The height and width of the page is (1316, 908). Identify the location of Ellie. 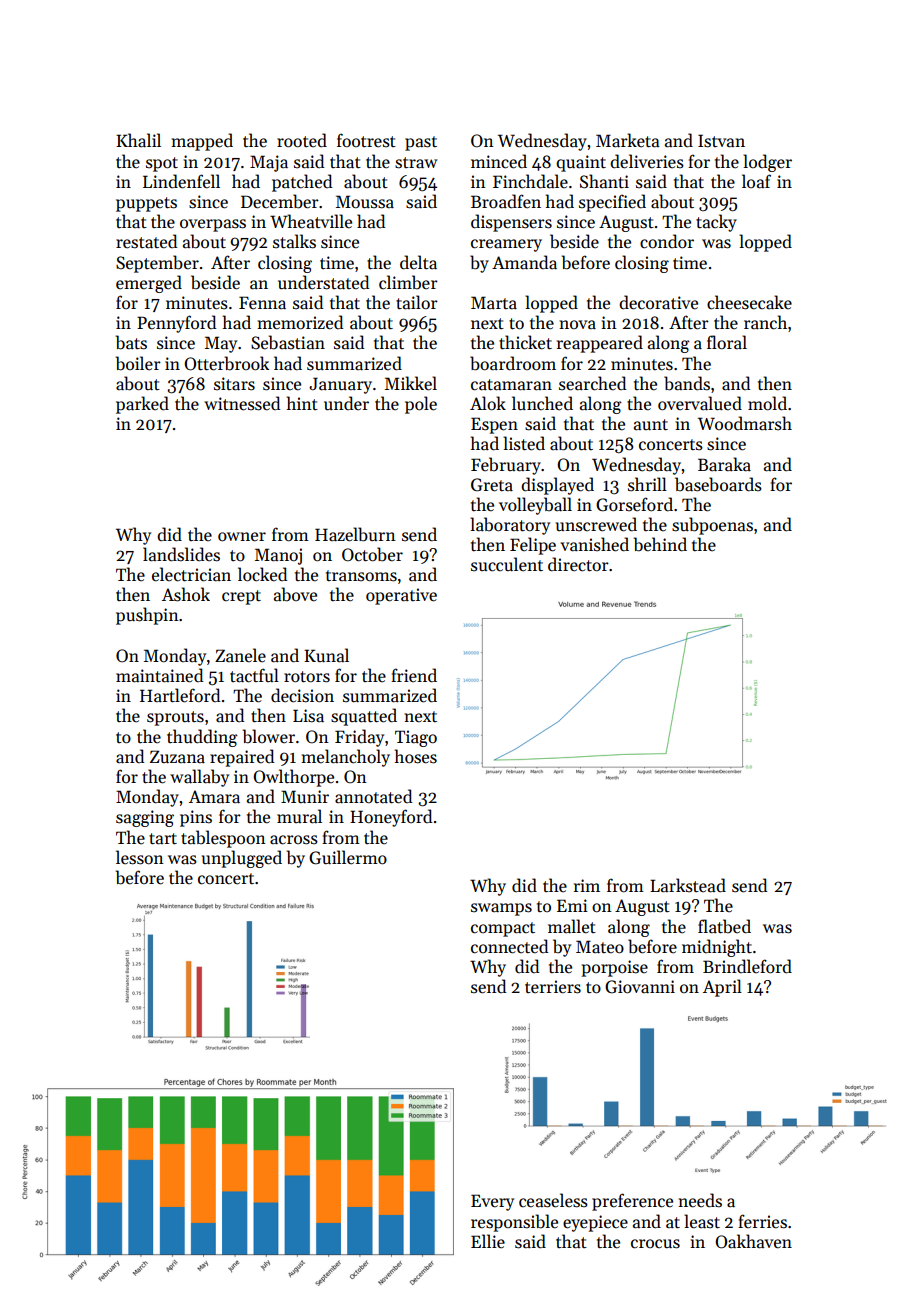
(488, 1241).
